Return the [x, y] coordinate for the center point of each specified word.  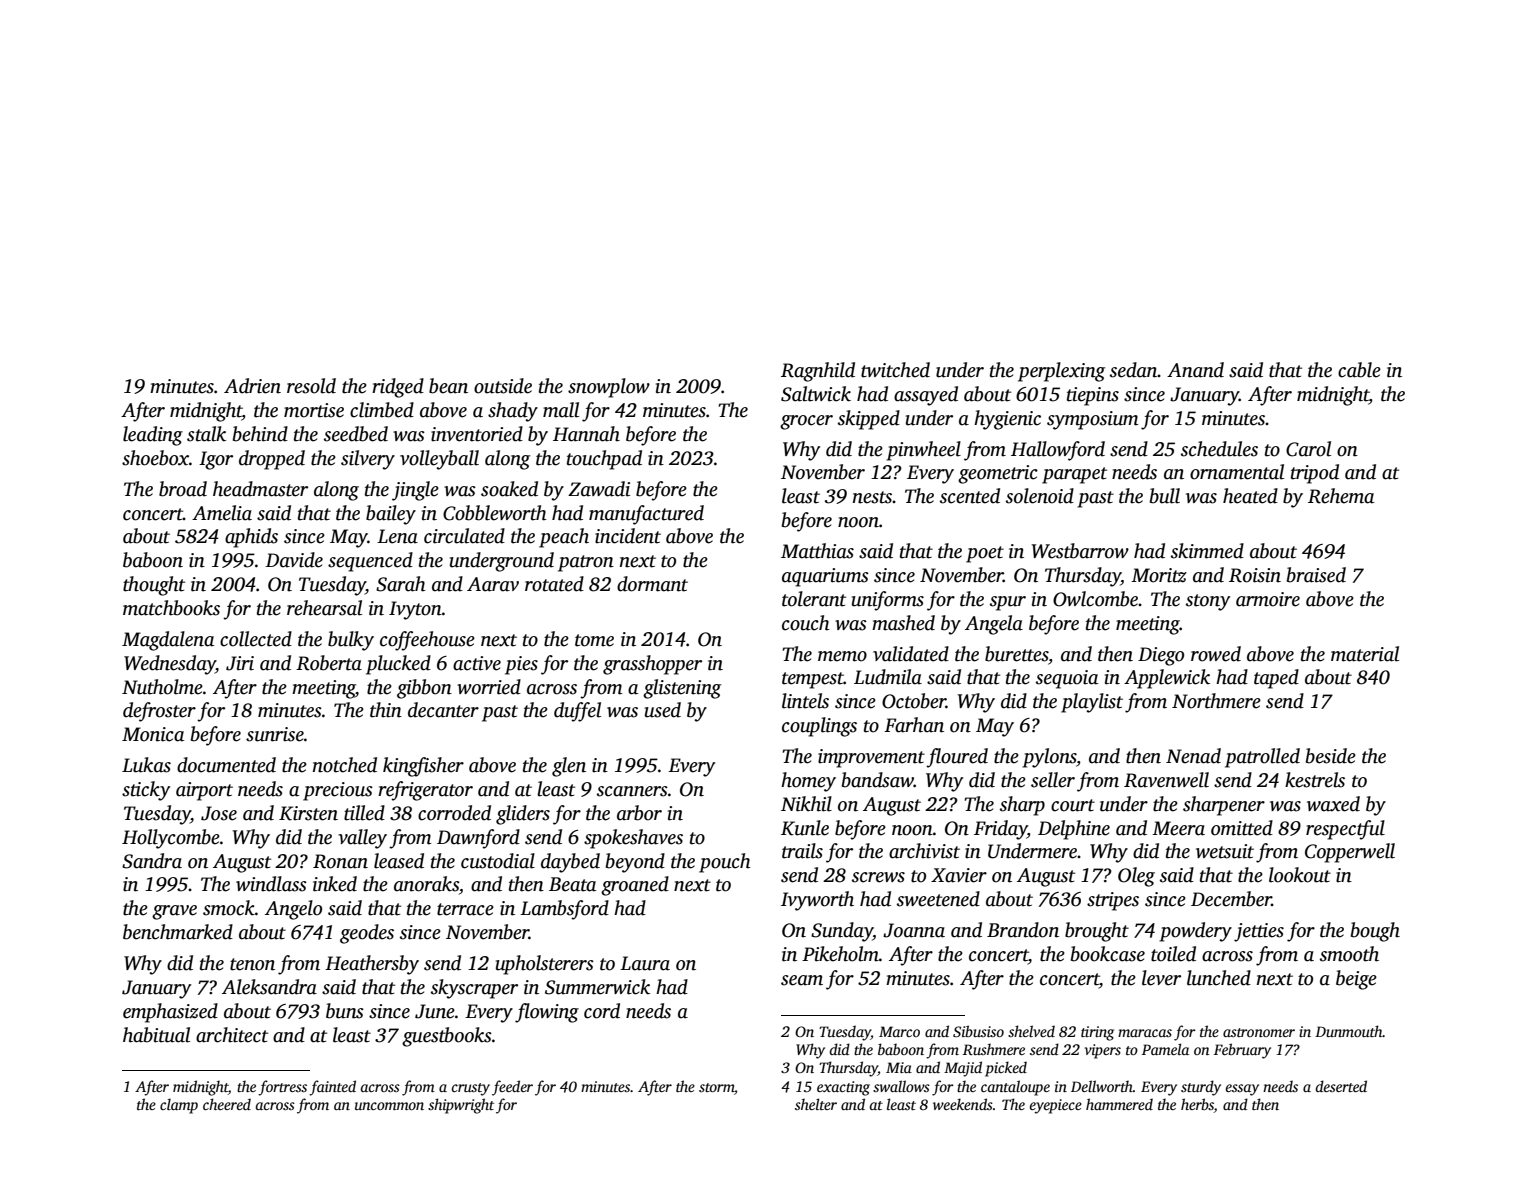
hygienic [1007, 420]
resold [311, 386]
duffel [577, 712]
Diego [1161, 656]
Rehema [1341, 496]
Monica [153, 734]
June [435, 1011]
